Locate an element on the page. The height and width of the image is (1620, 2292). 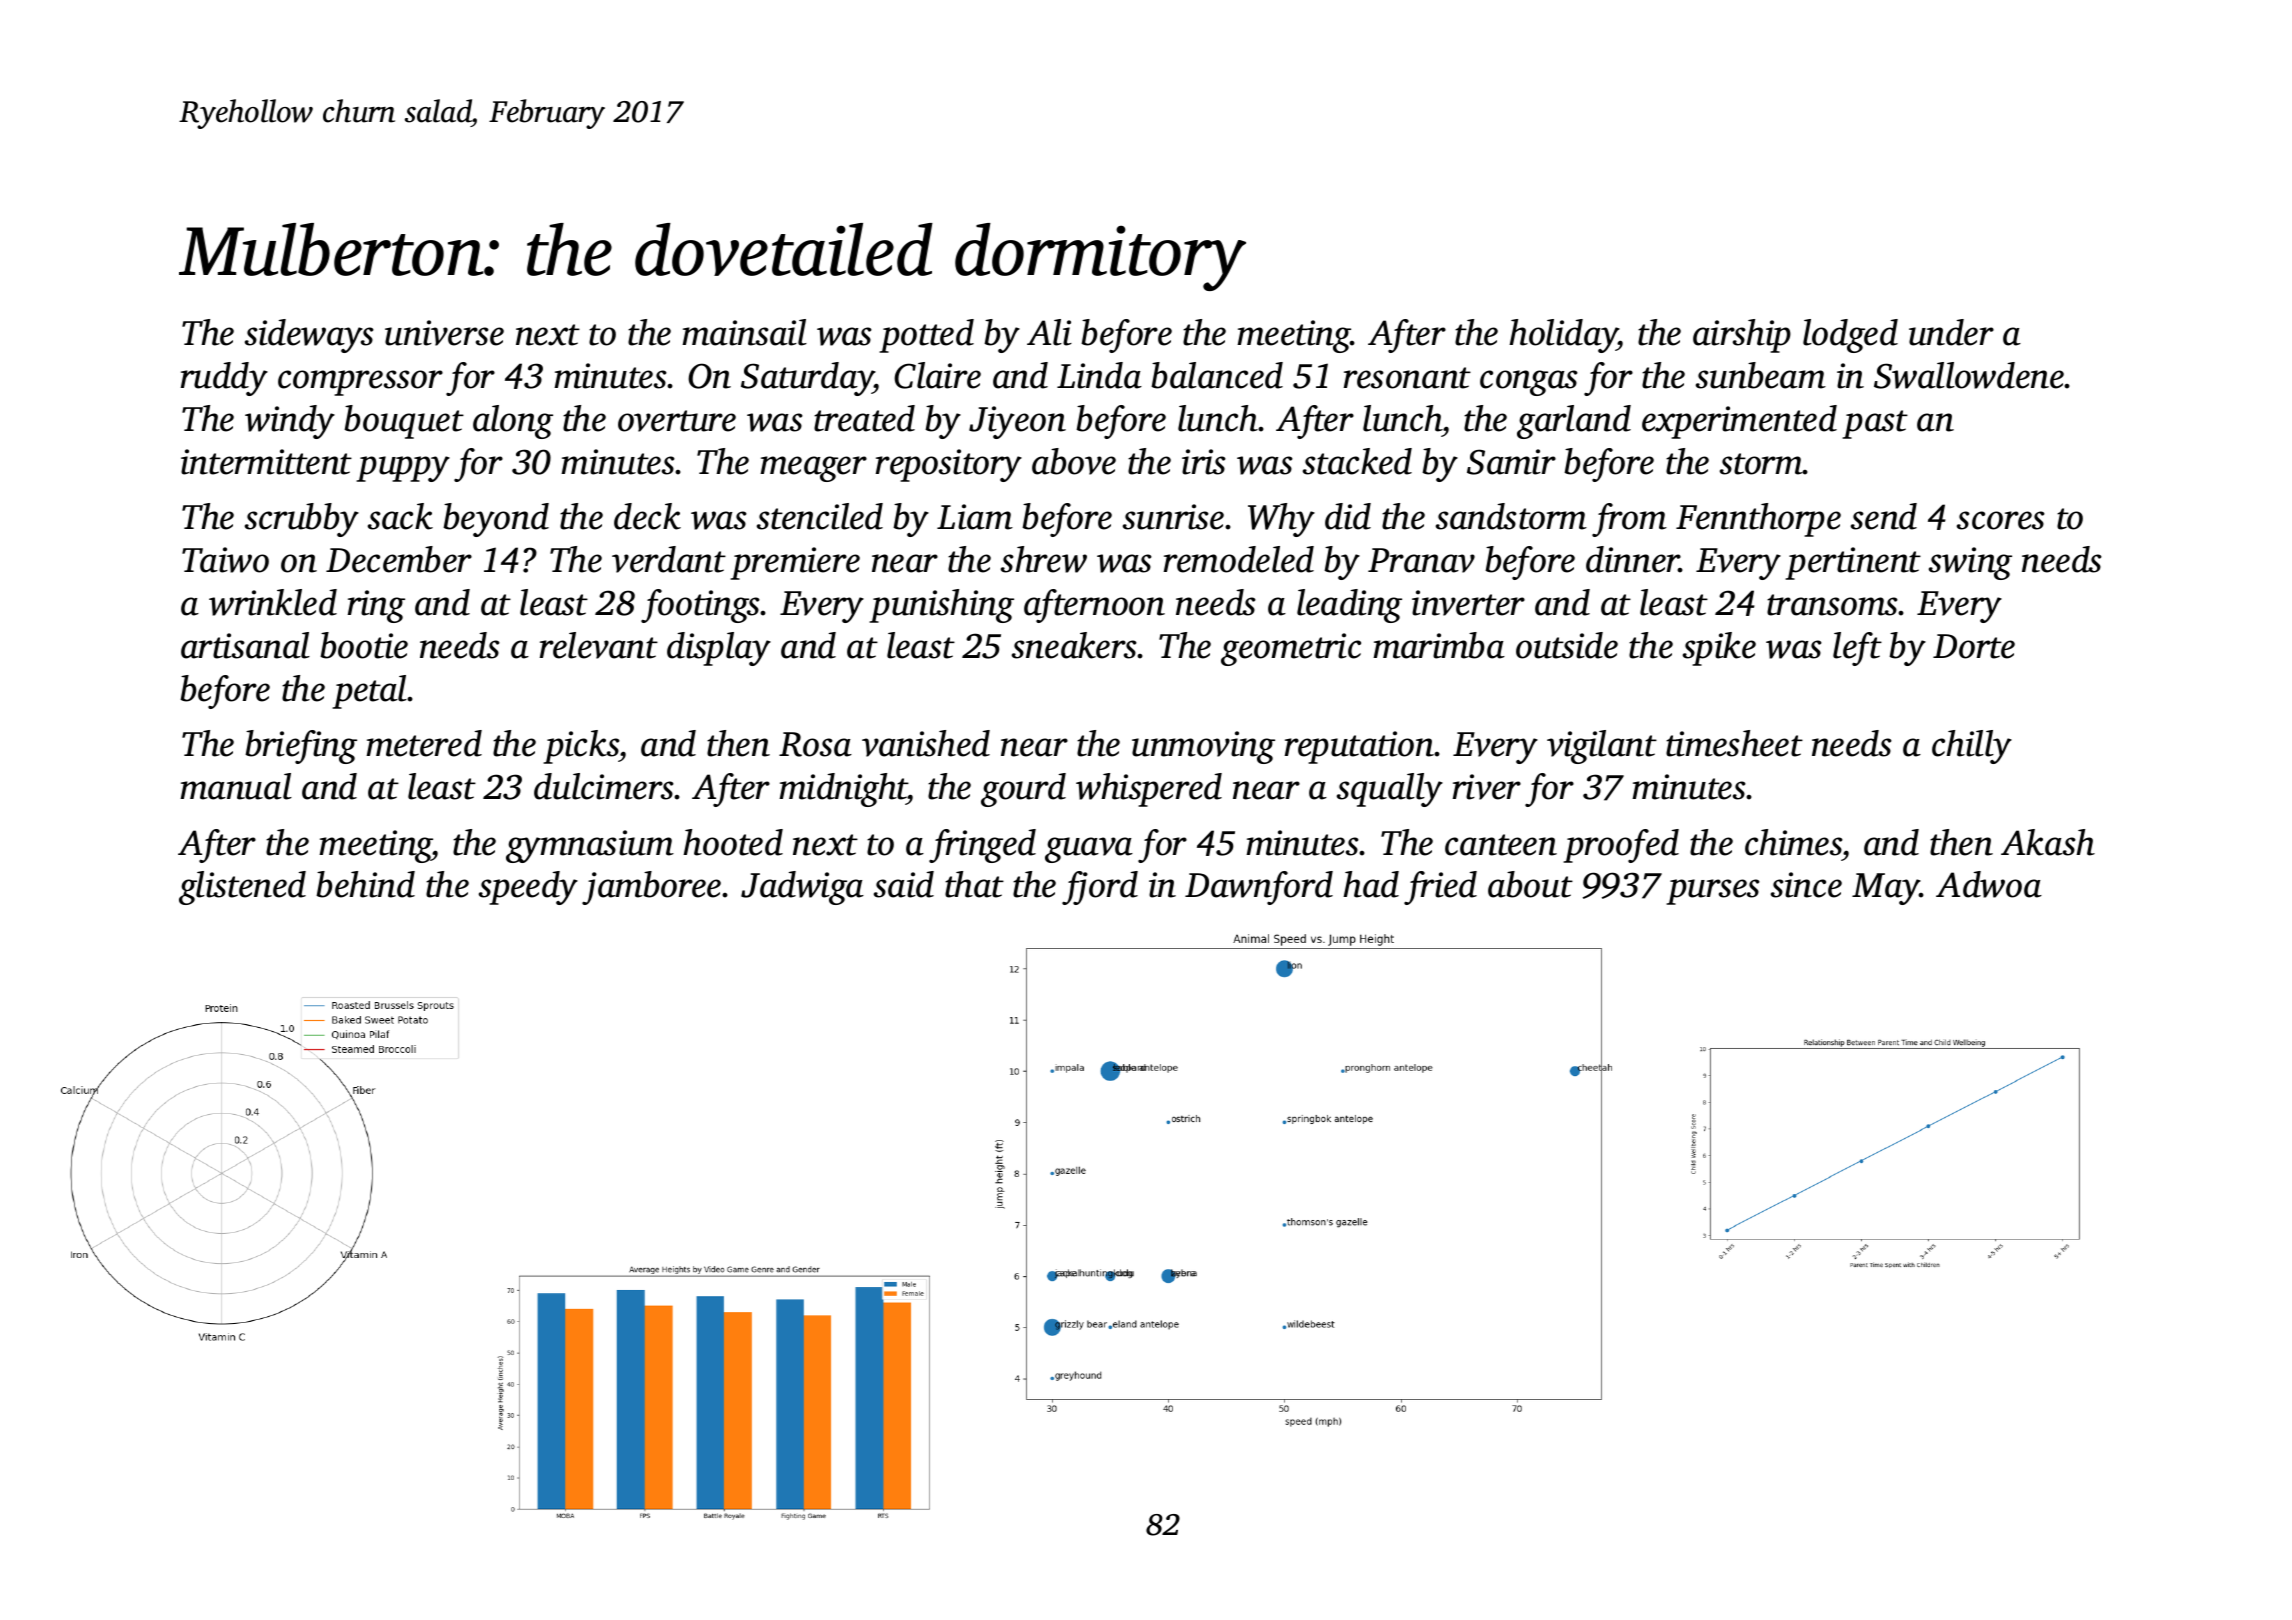
iris is located at coordinates (1204, 462).
